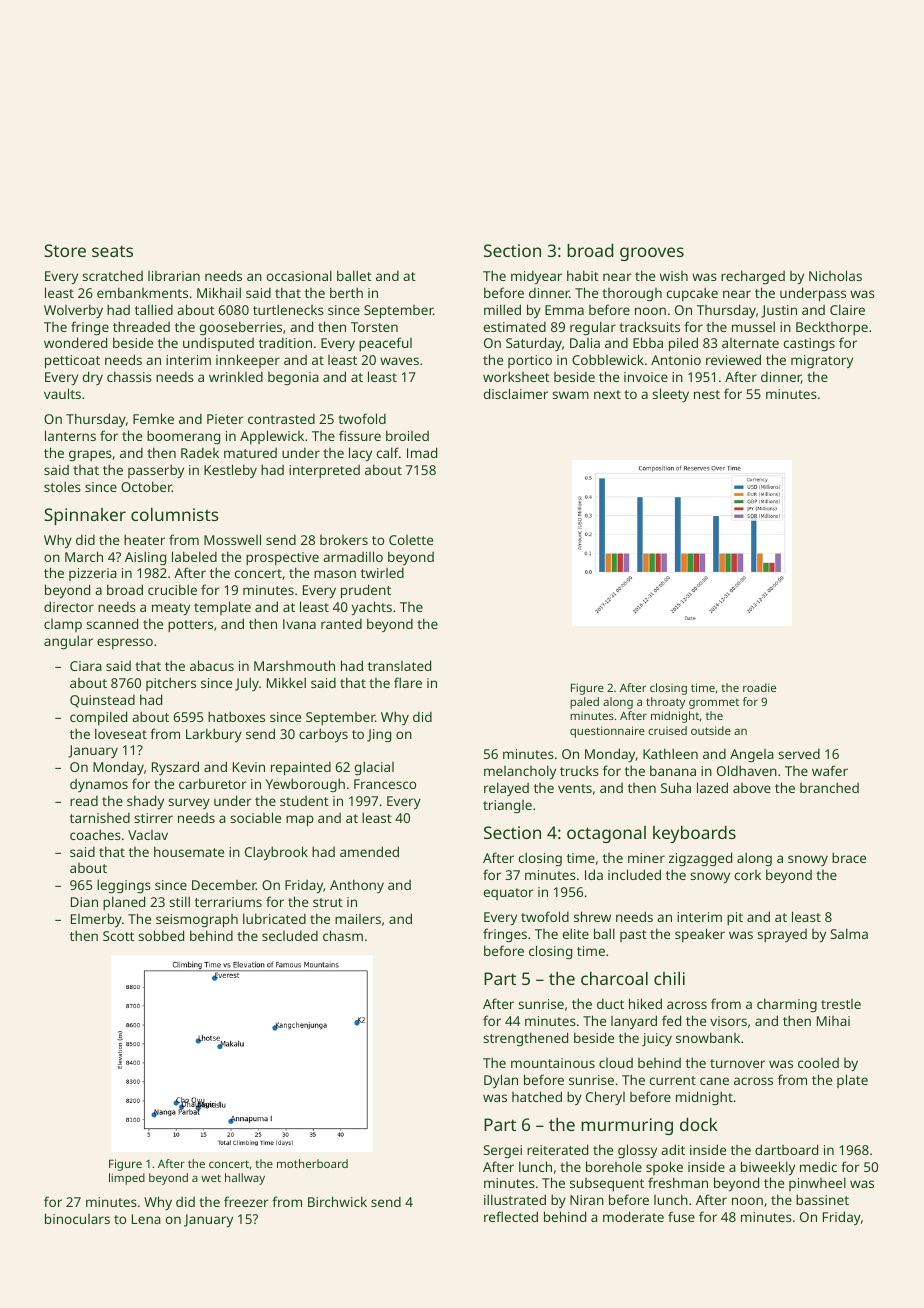 The width and height of the screenshot is (924, 1308). Describe the element at coordinates (343, 935) in the screenshot. I see `chasm` at that location.
